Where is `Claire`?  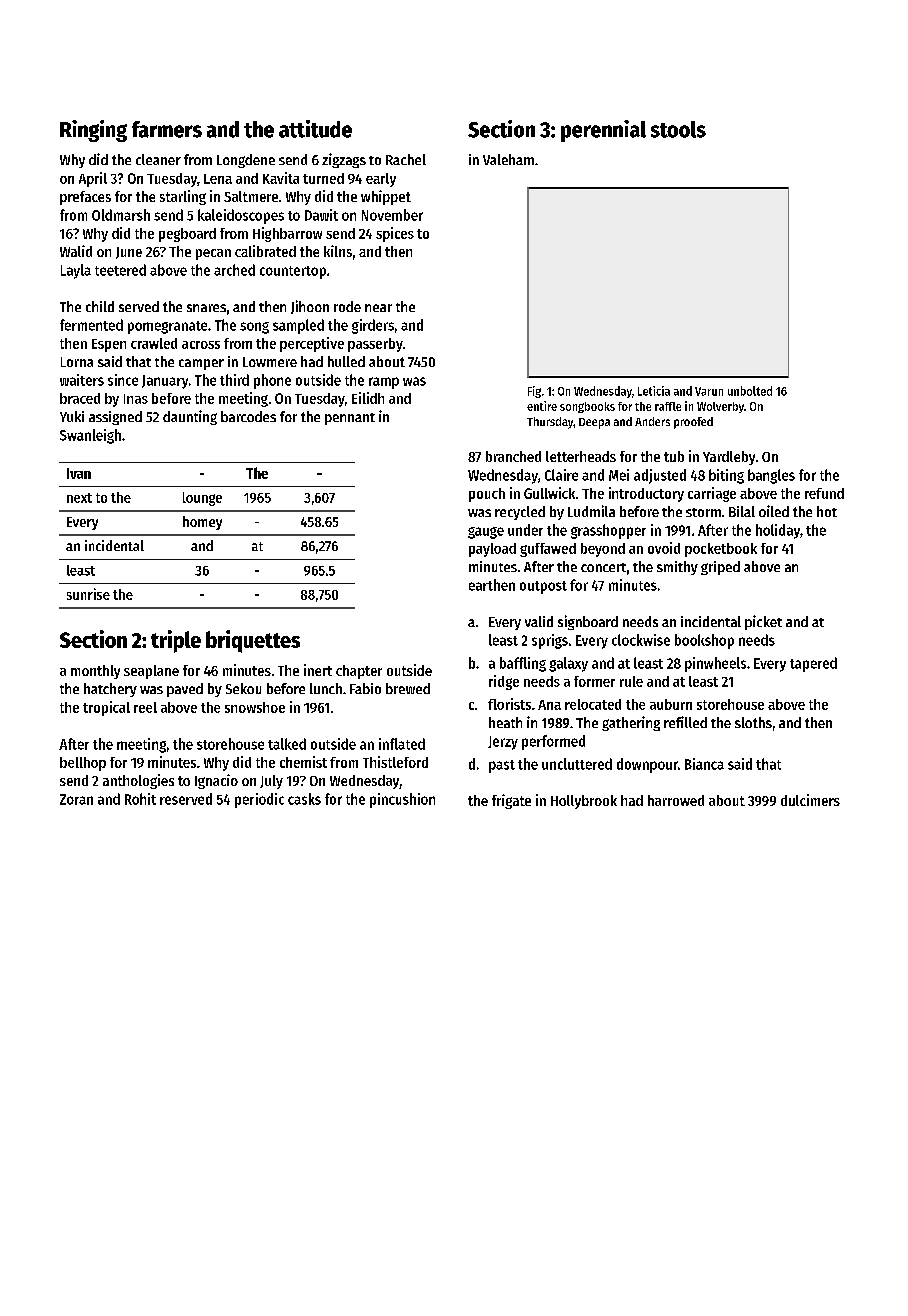 Claire is located at coordinates (561, 475).
